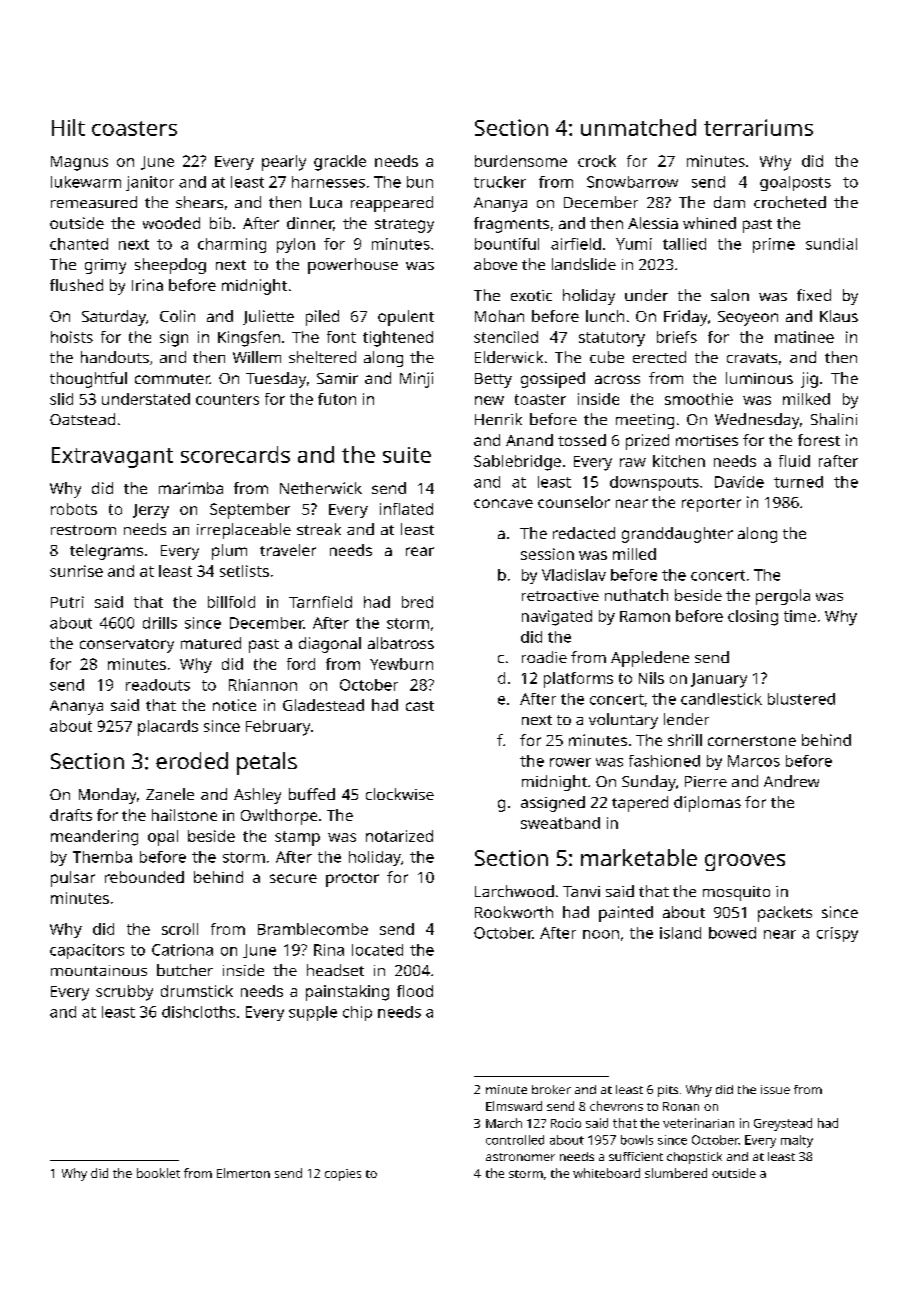 This page has width=908, height=1316. Describe the element at coordinates (180, 929) in the page. I see `scroll` at that location.
